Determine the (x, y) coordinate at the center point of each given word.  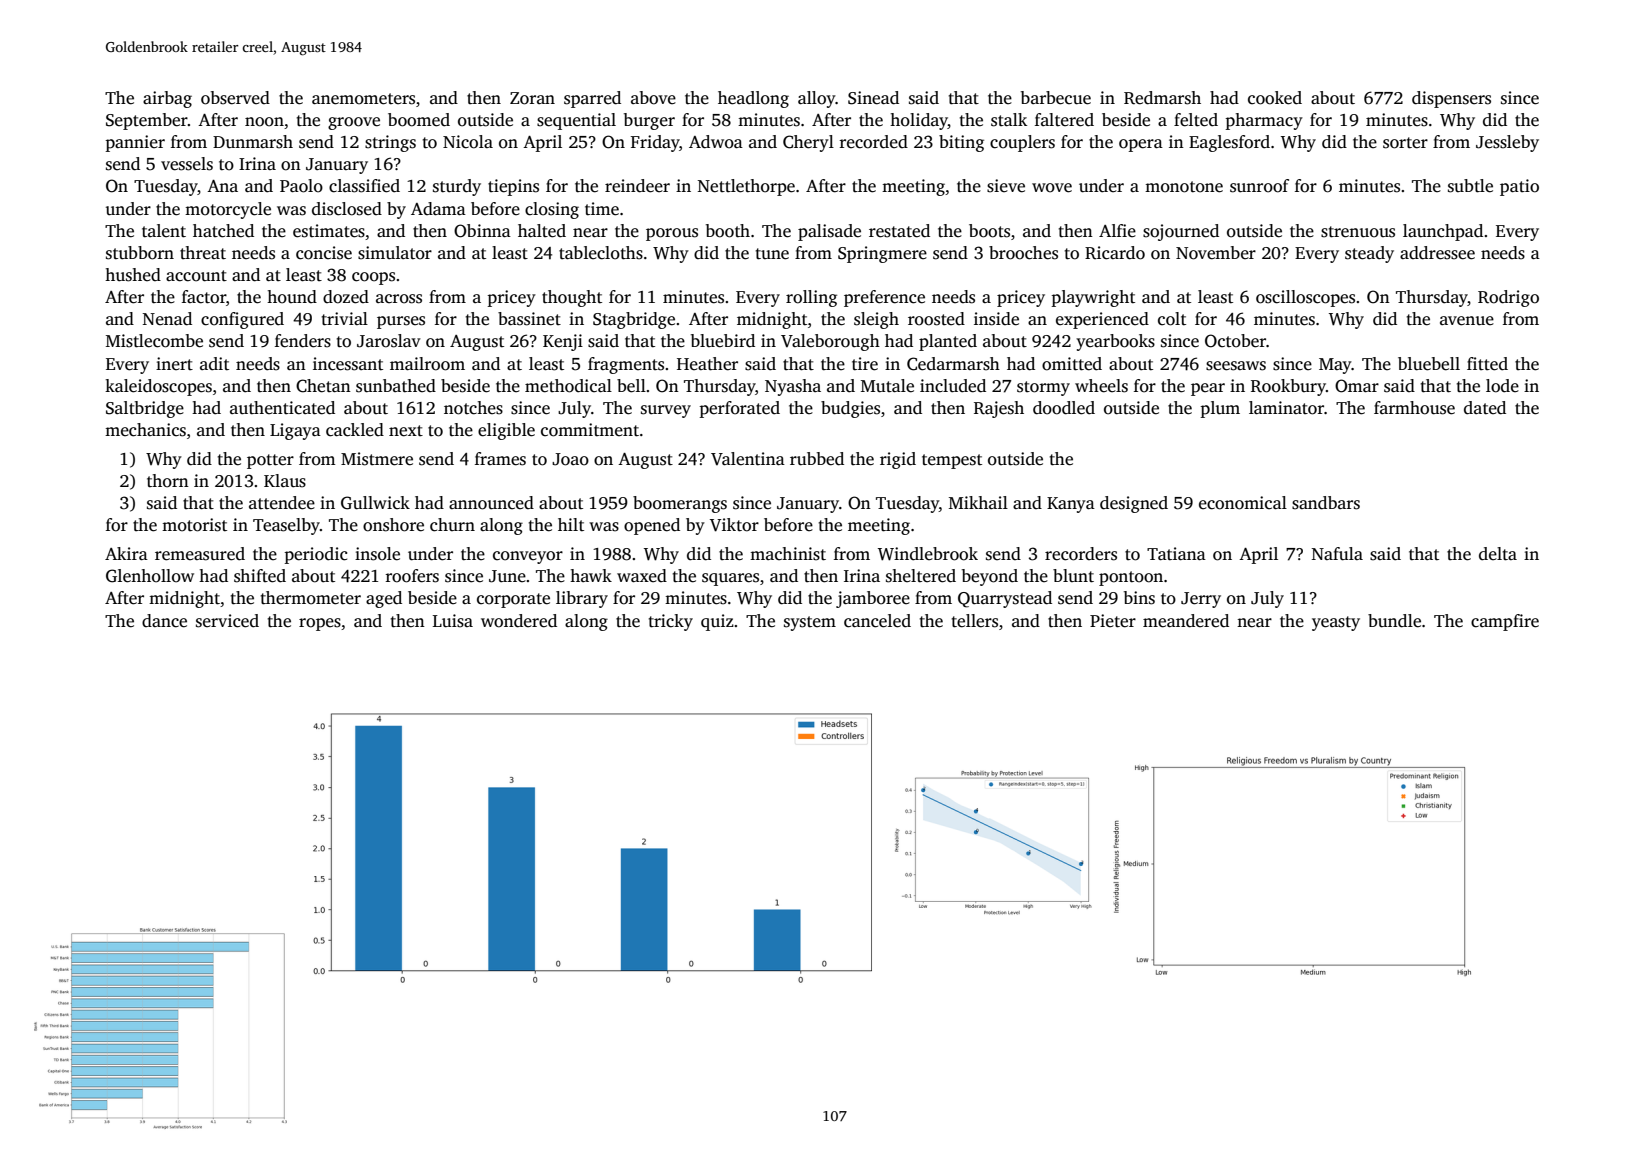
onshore (393, 525)
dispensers (1451, 99)
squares (730, 579)
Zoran (532, 98)
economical (1243, 503)
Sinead (873, 98)
